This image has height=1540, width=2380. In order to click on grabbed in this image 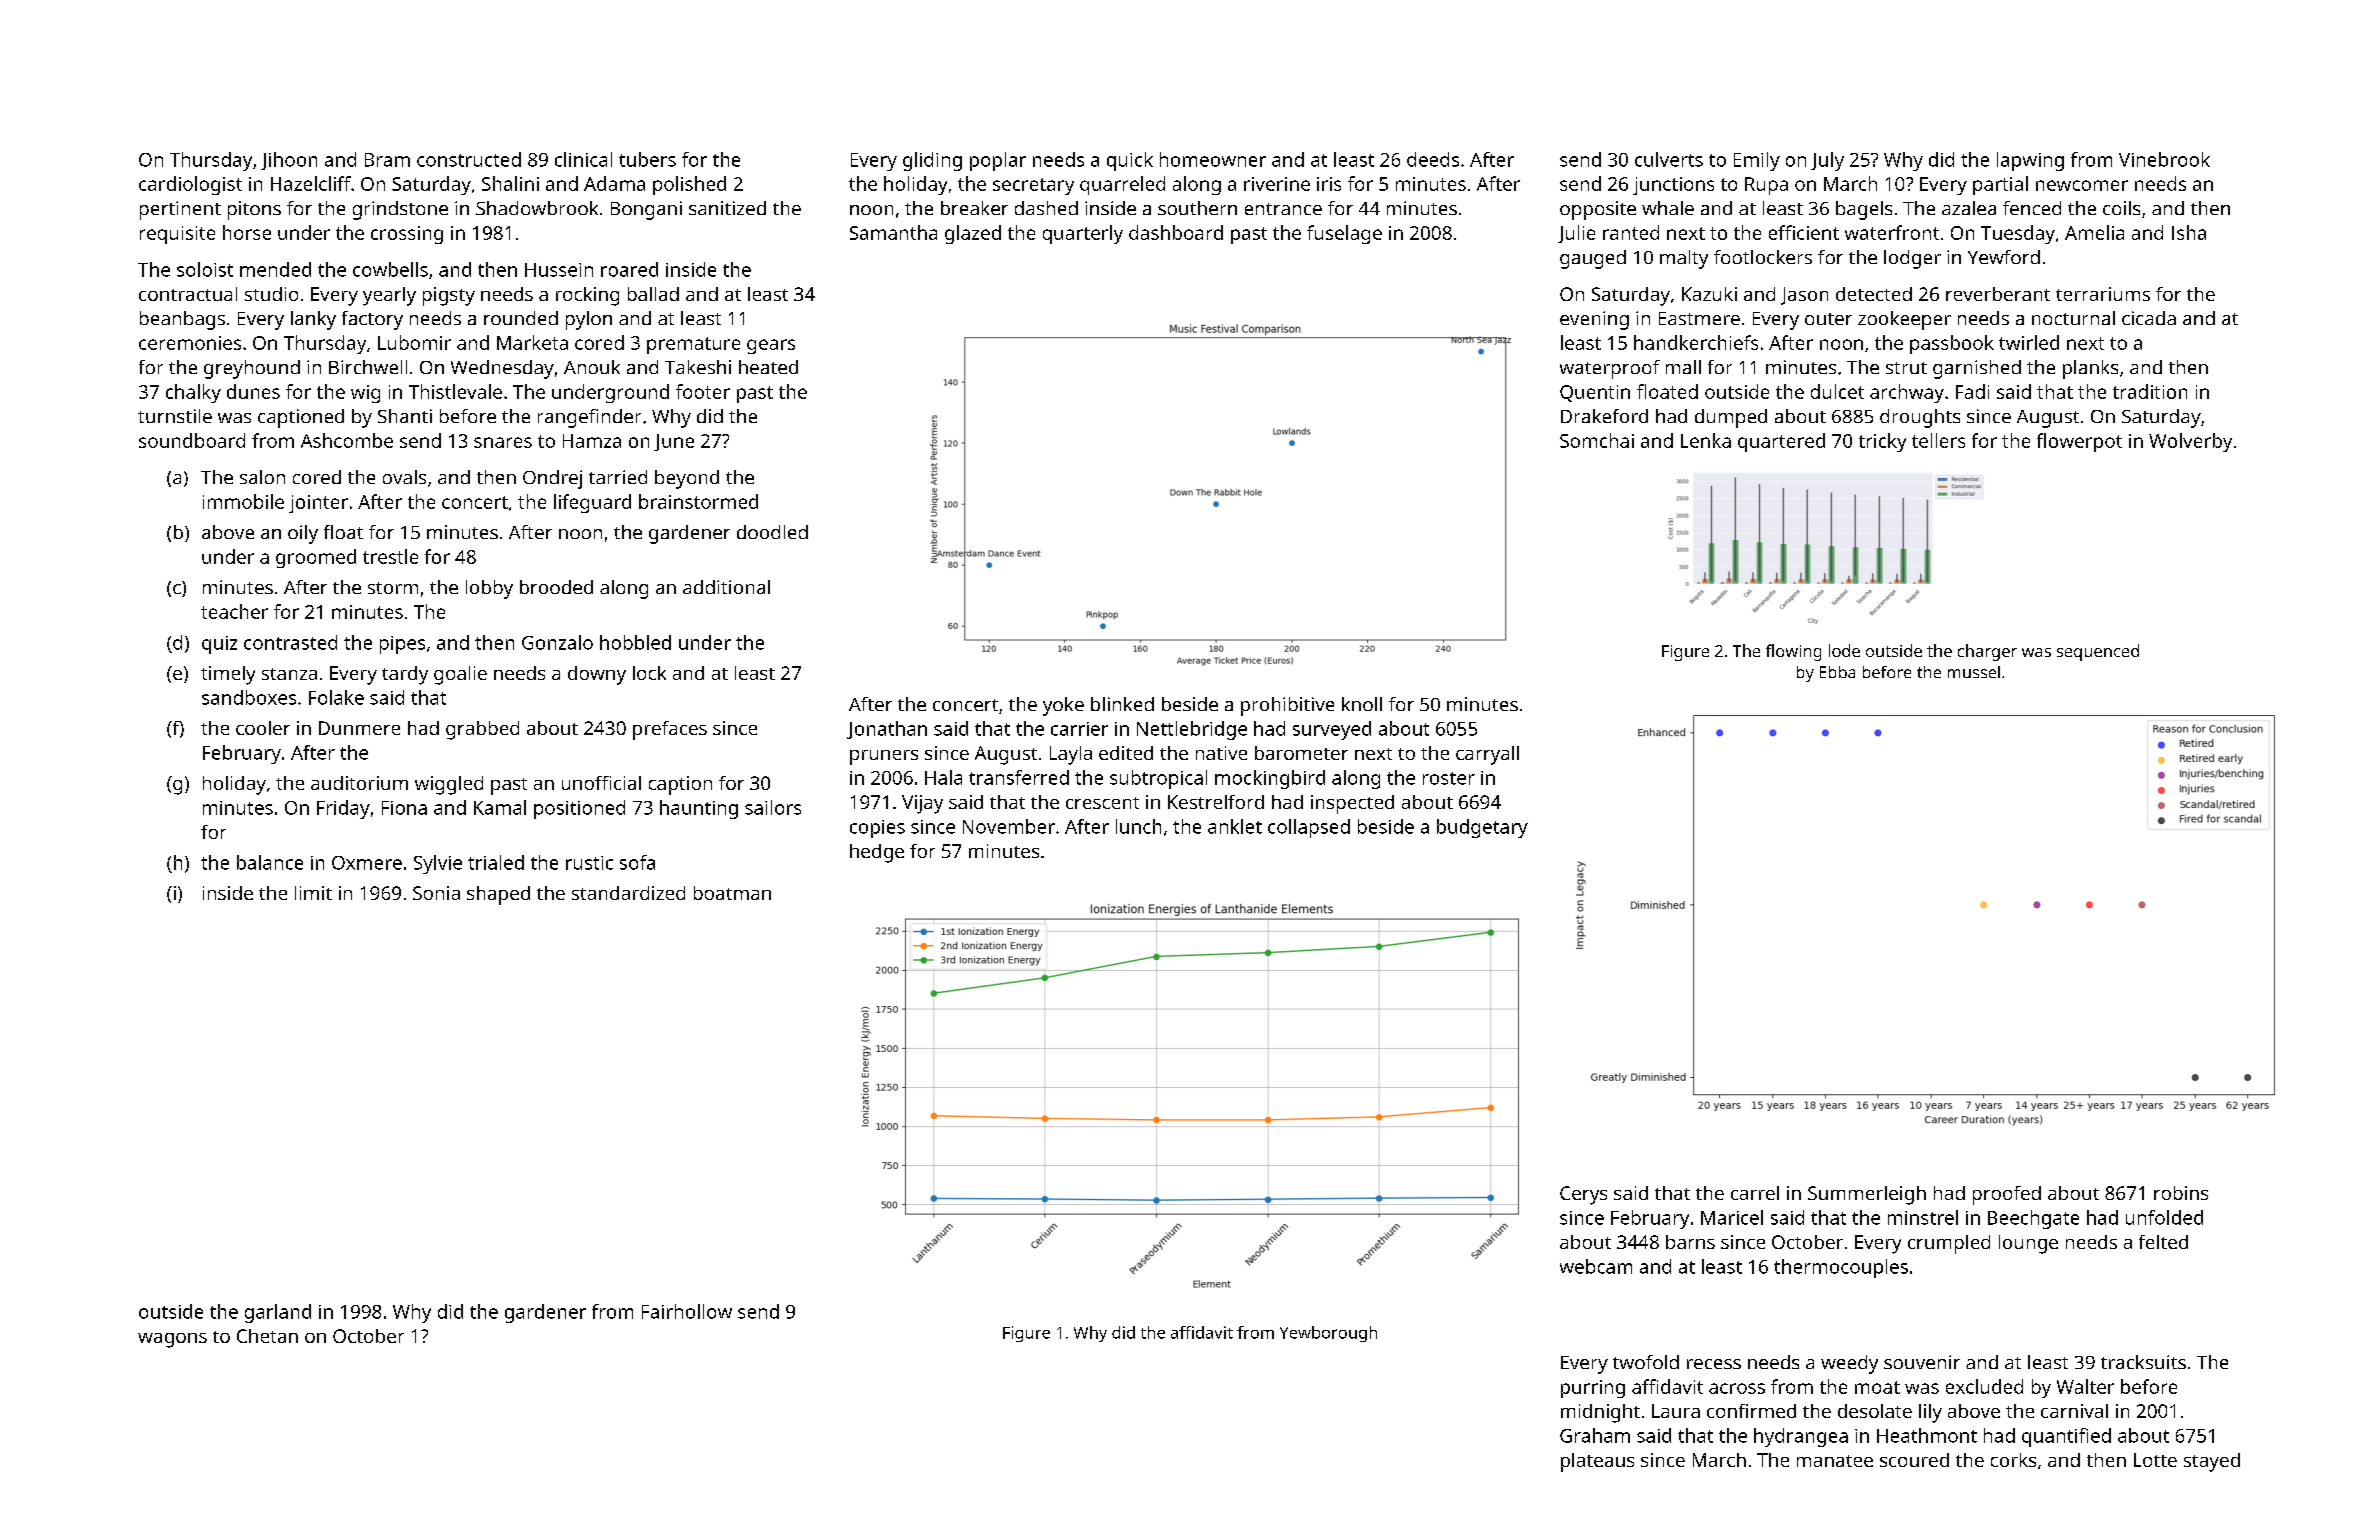, I will do `click(482, 730)`.
